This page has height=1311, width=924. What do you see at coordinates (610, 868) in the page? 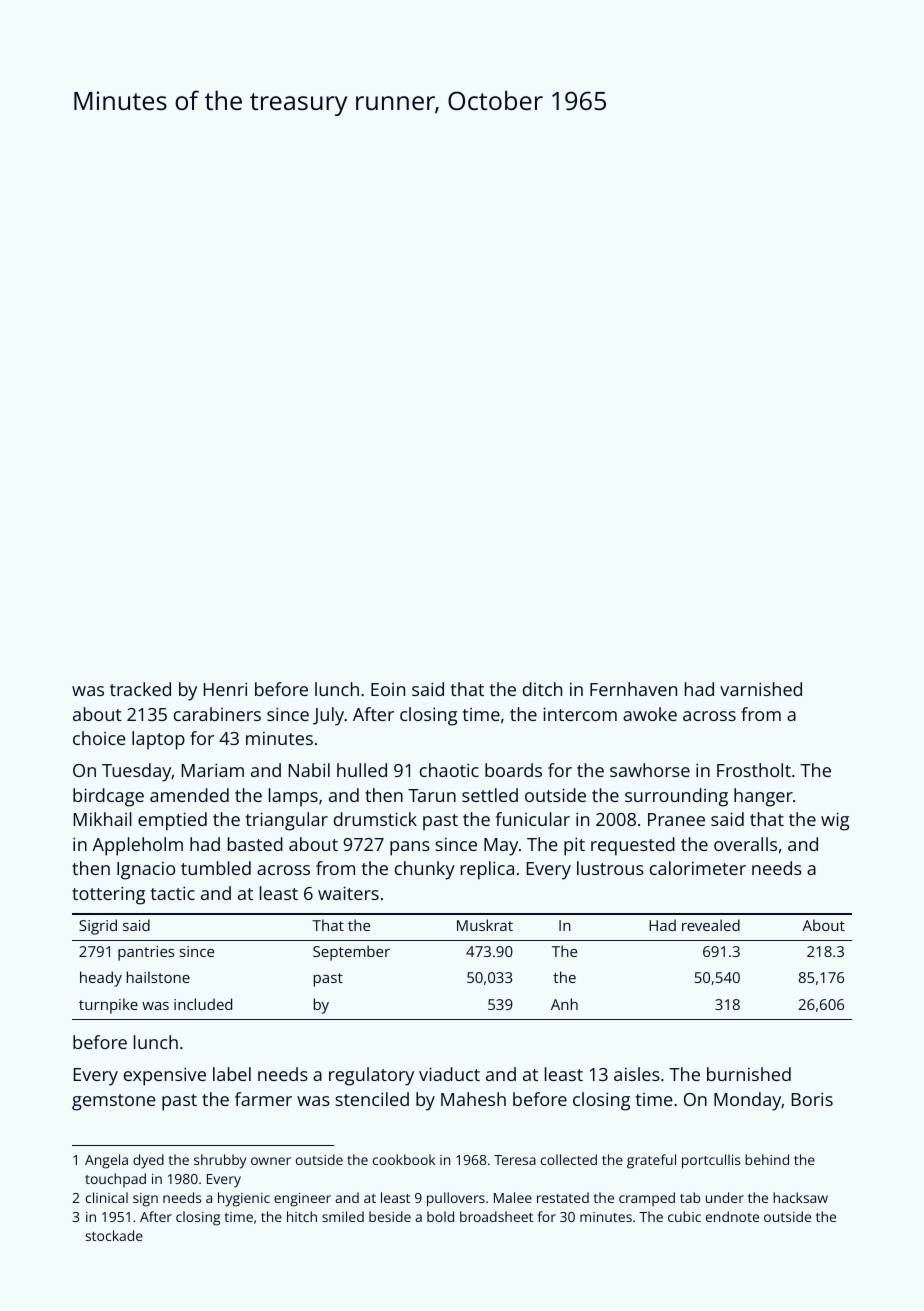
I see `lustrous` at bounding box center [610, 868].
